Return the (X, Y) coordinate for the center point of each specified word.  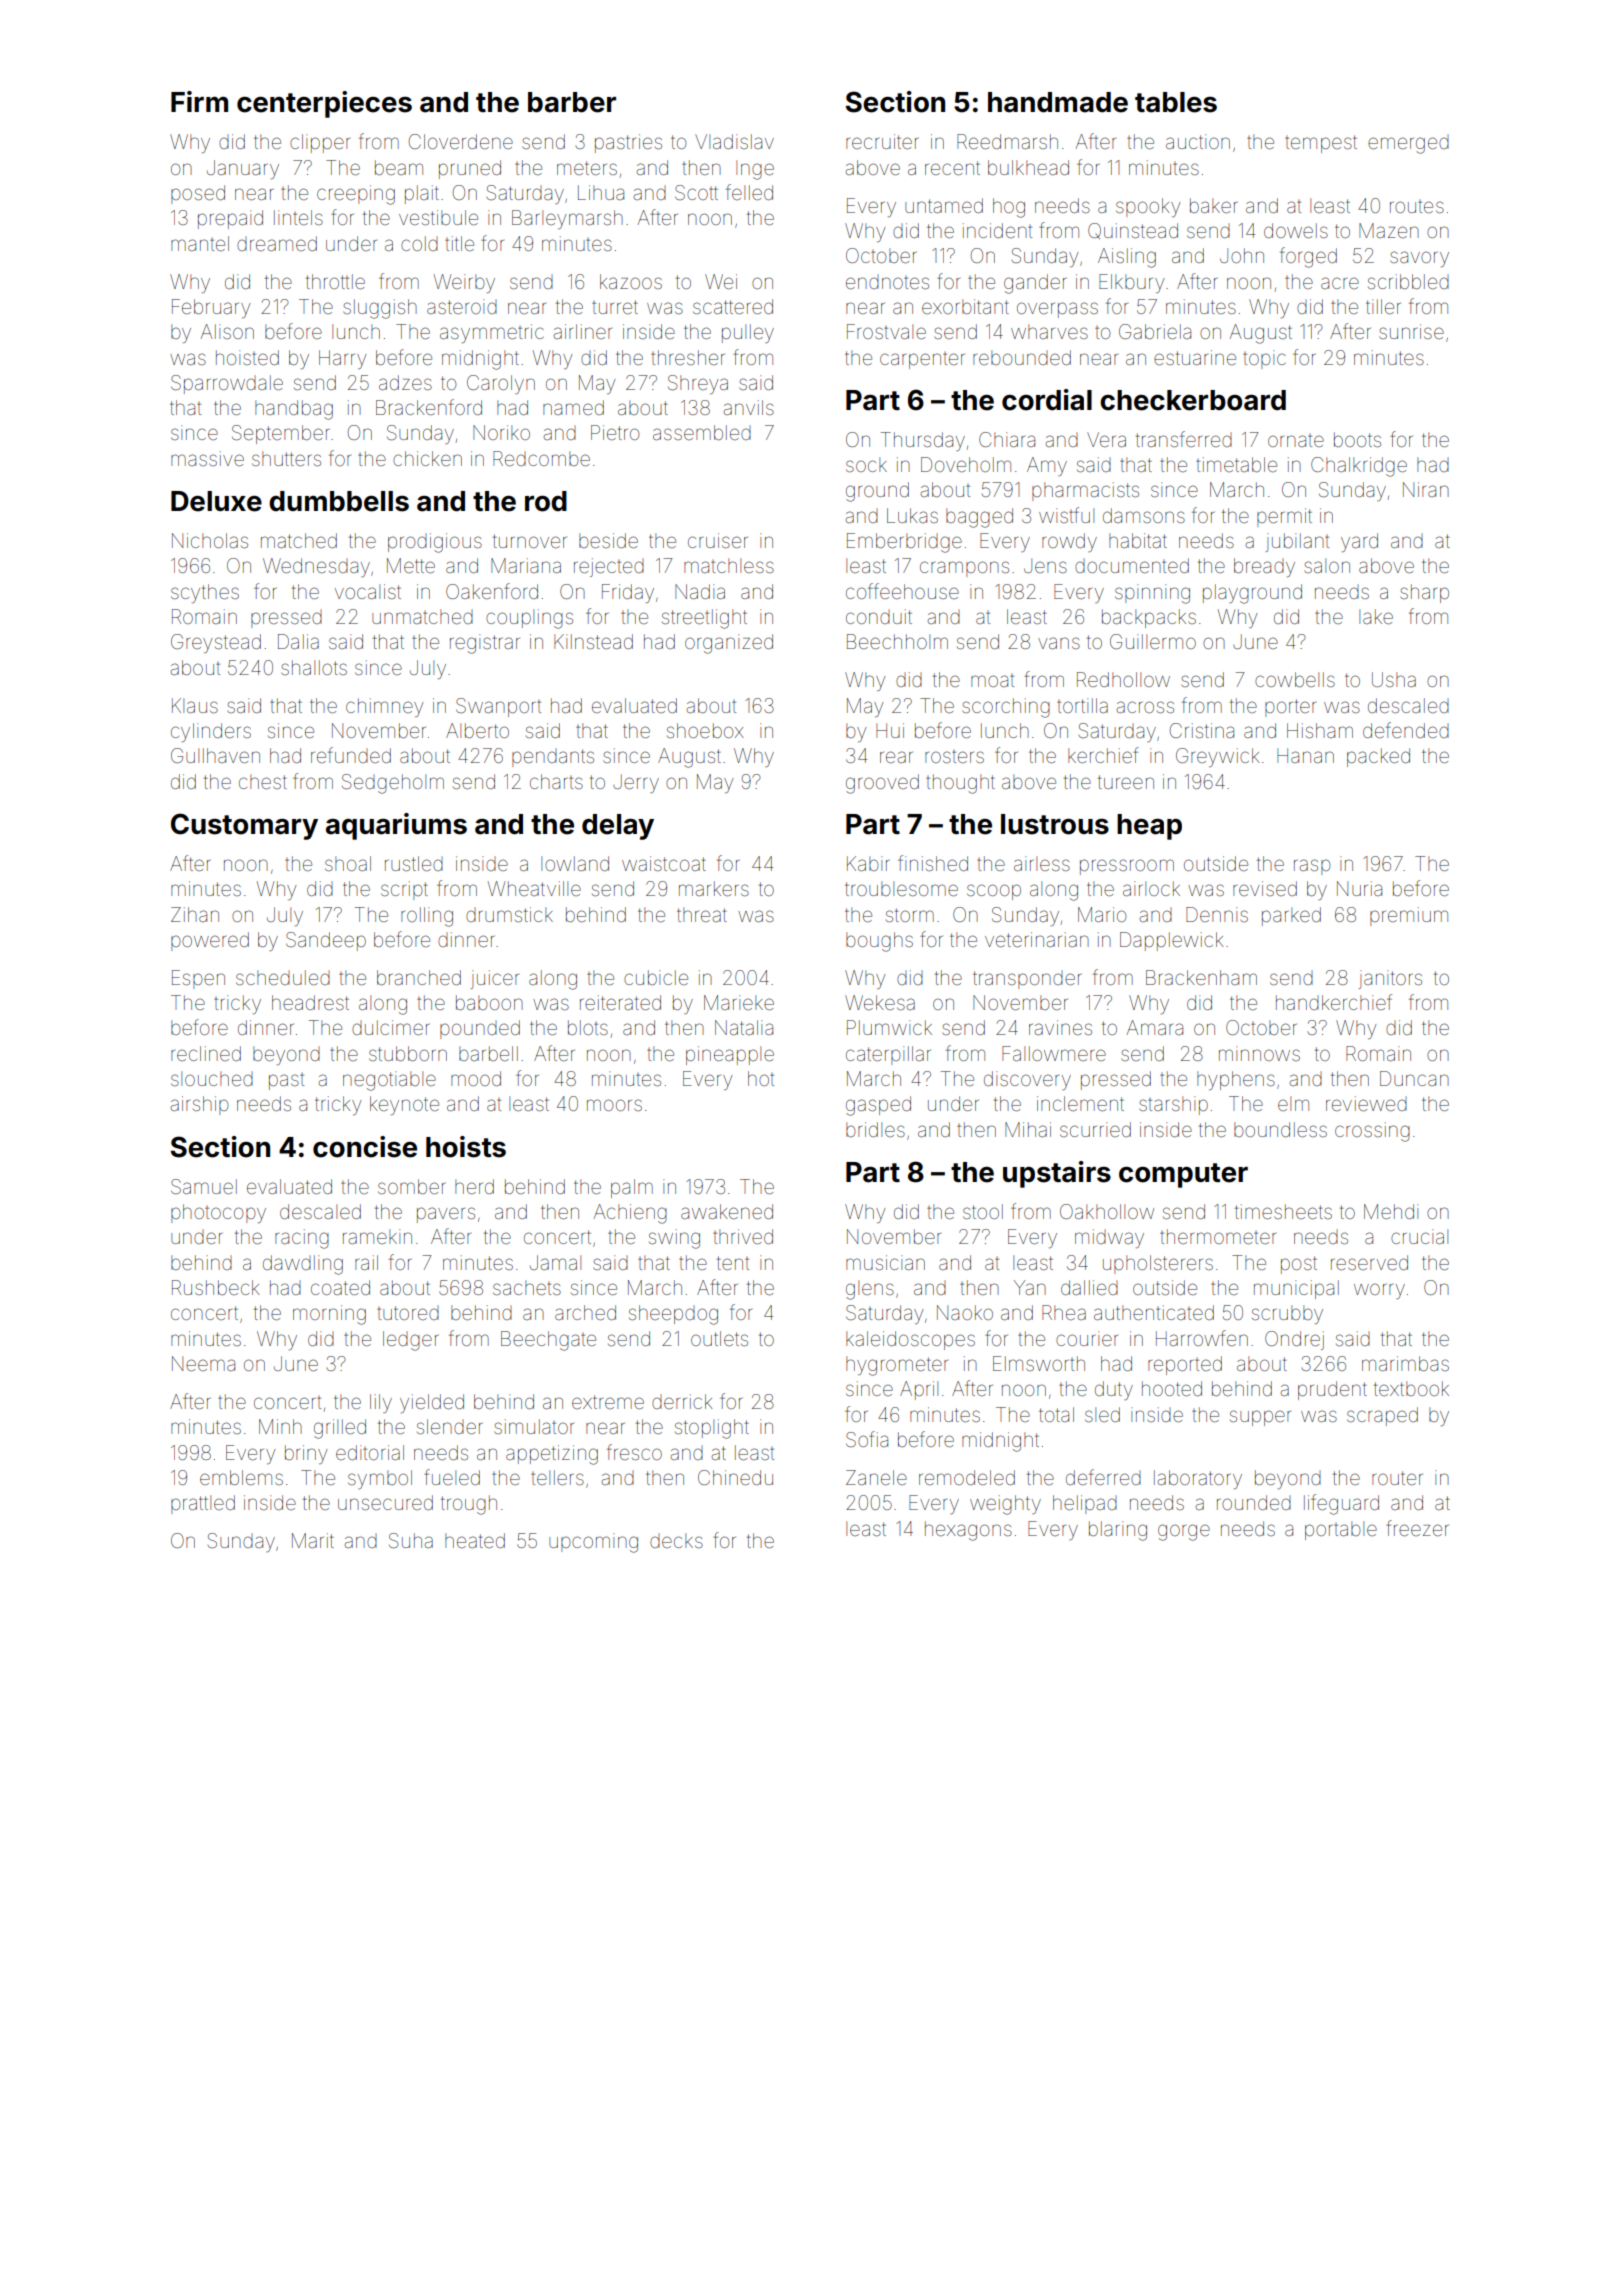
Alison (227, 331)
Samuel (204, 1186)
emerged (1408, 144)
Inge (755, 170)
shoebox (705, 730)
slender (449, 1426)
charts (556, 781)
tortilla (1082, 705)
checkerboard (1193, 400)
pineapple (730, 1055)
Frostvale (886, 331)
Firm (199, 101)
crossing (1372, 1132)
